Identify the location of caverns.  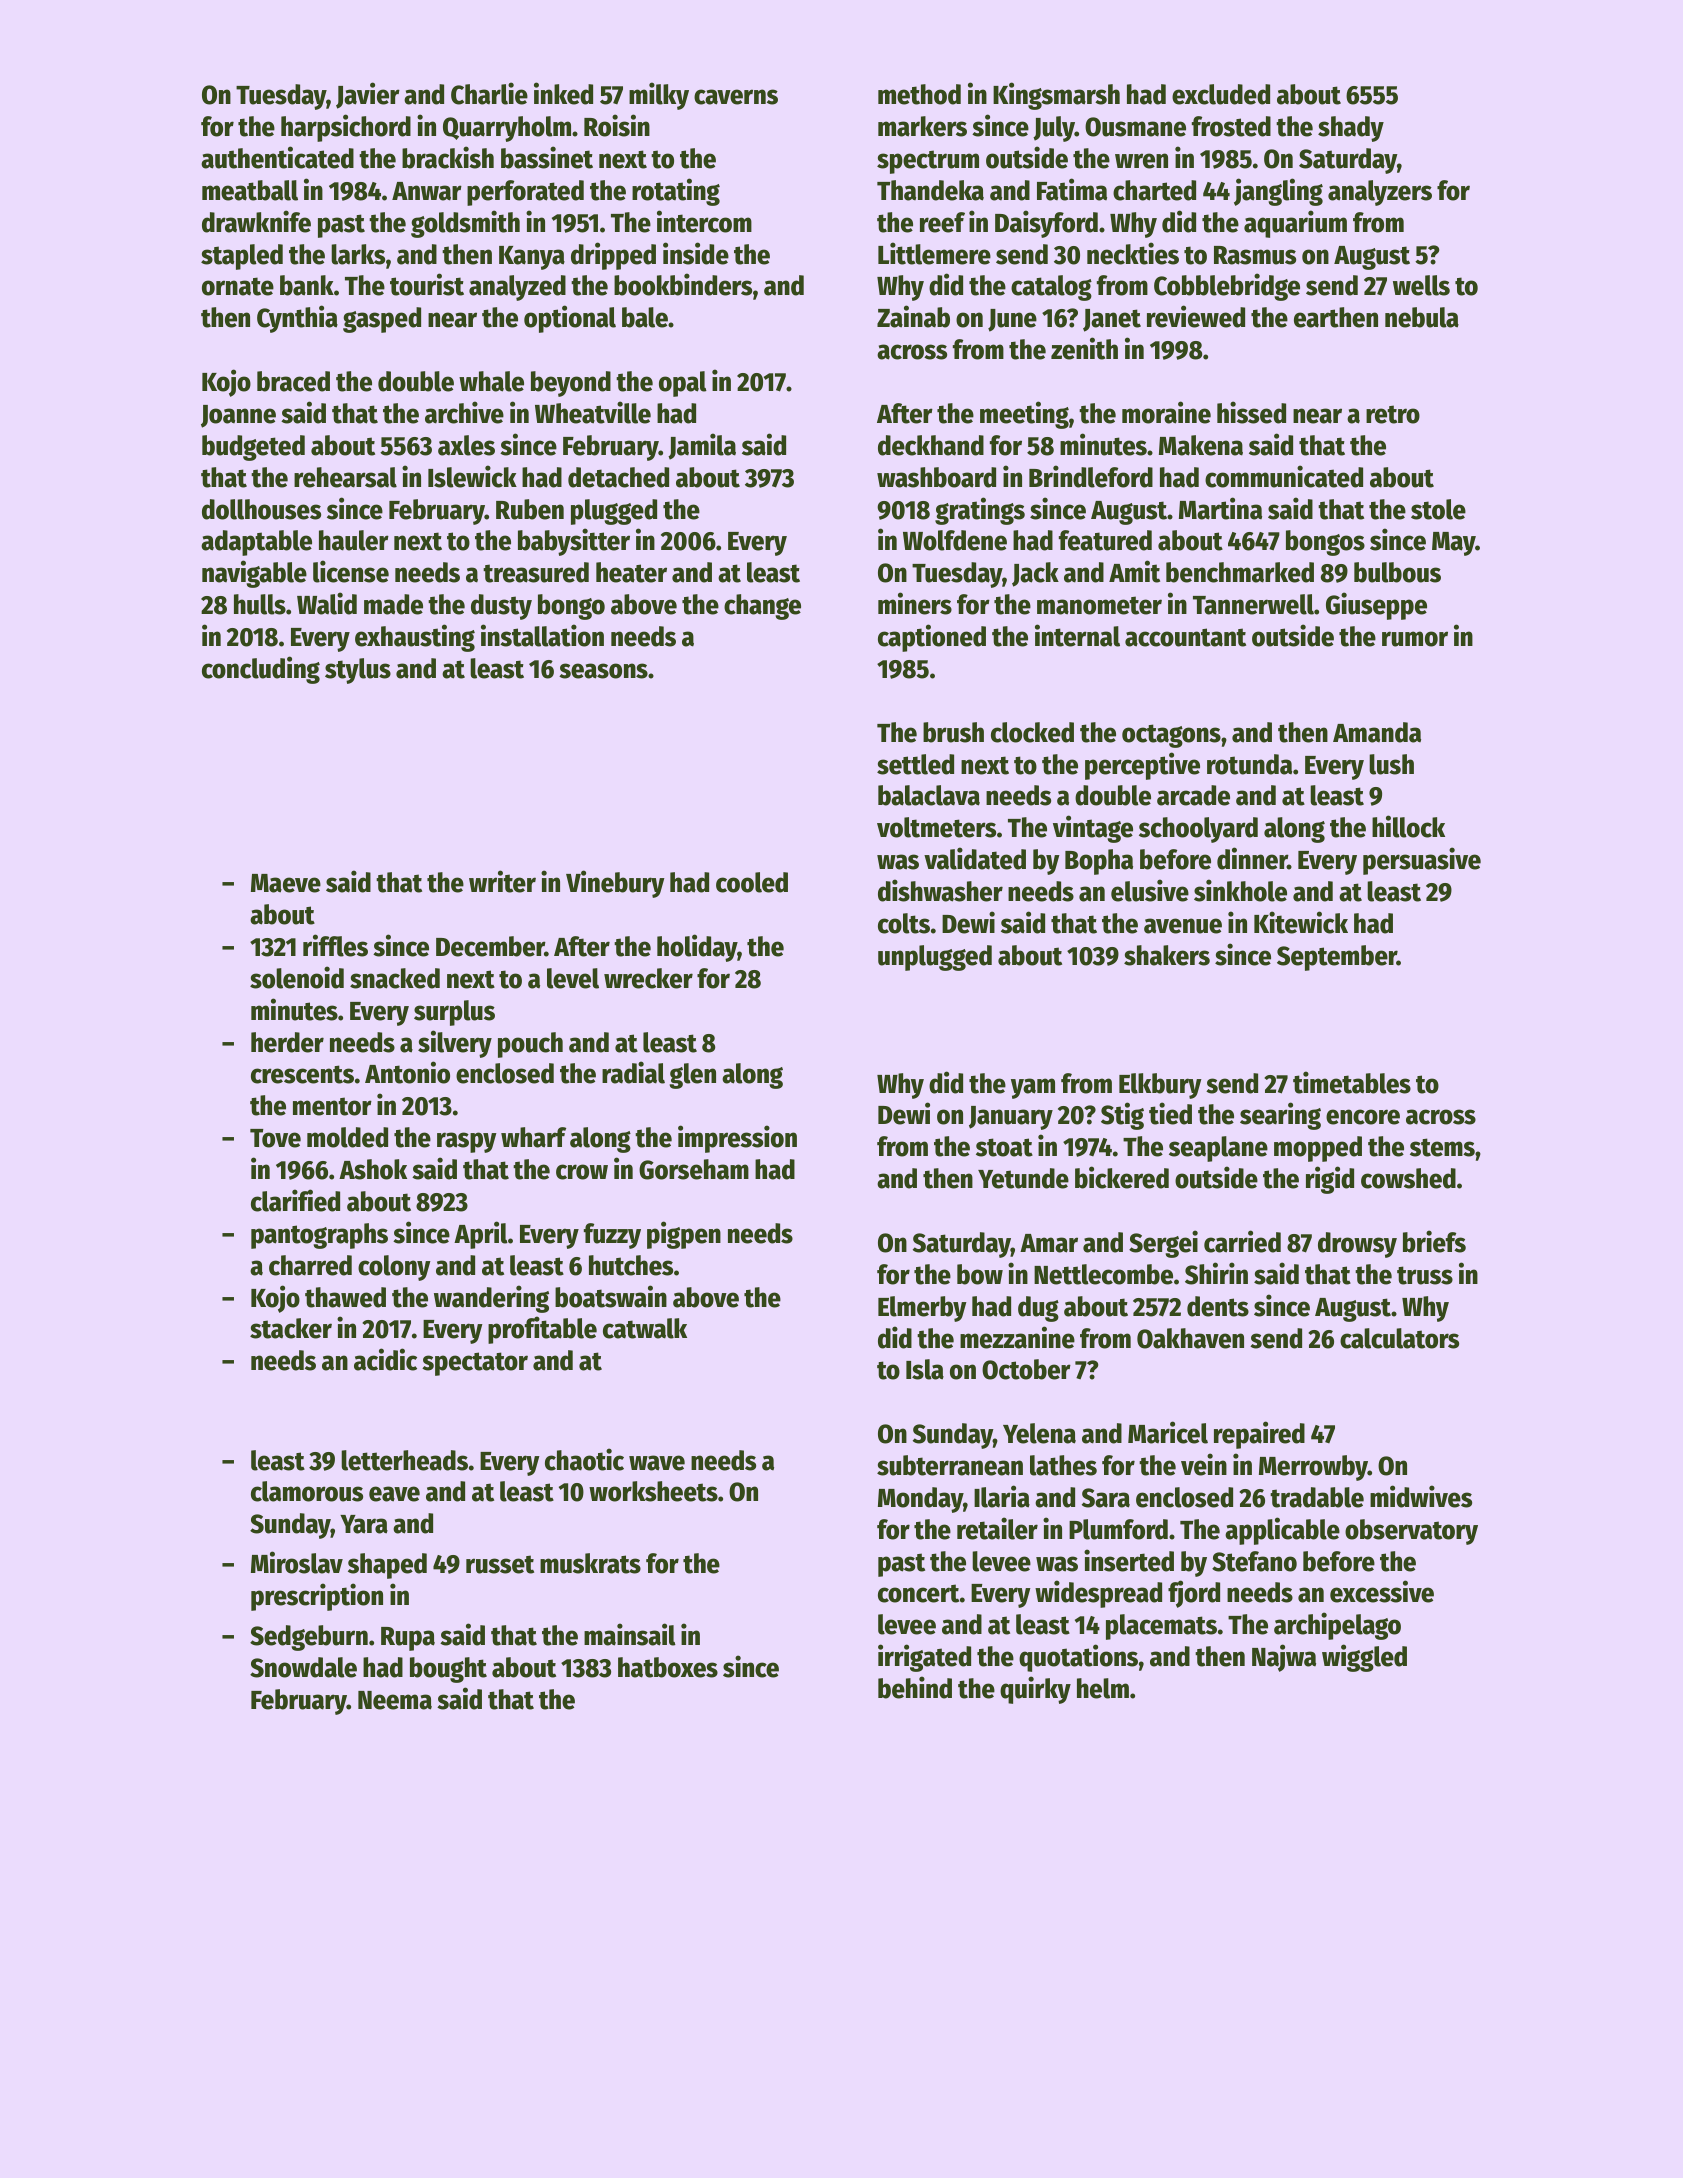
(736, 97).
